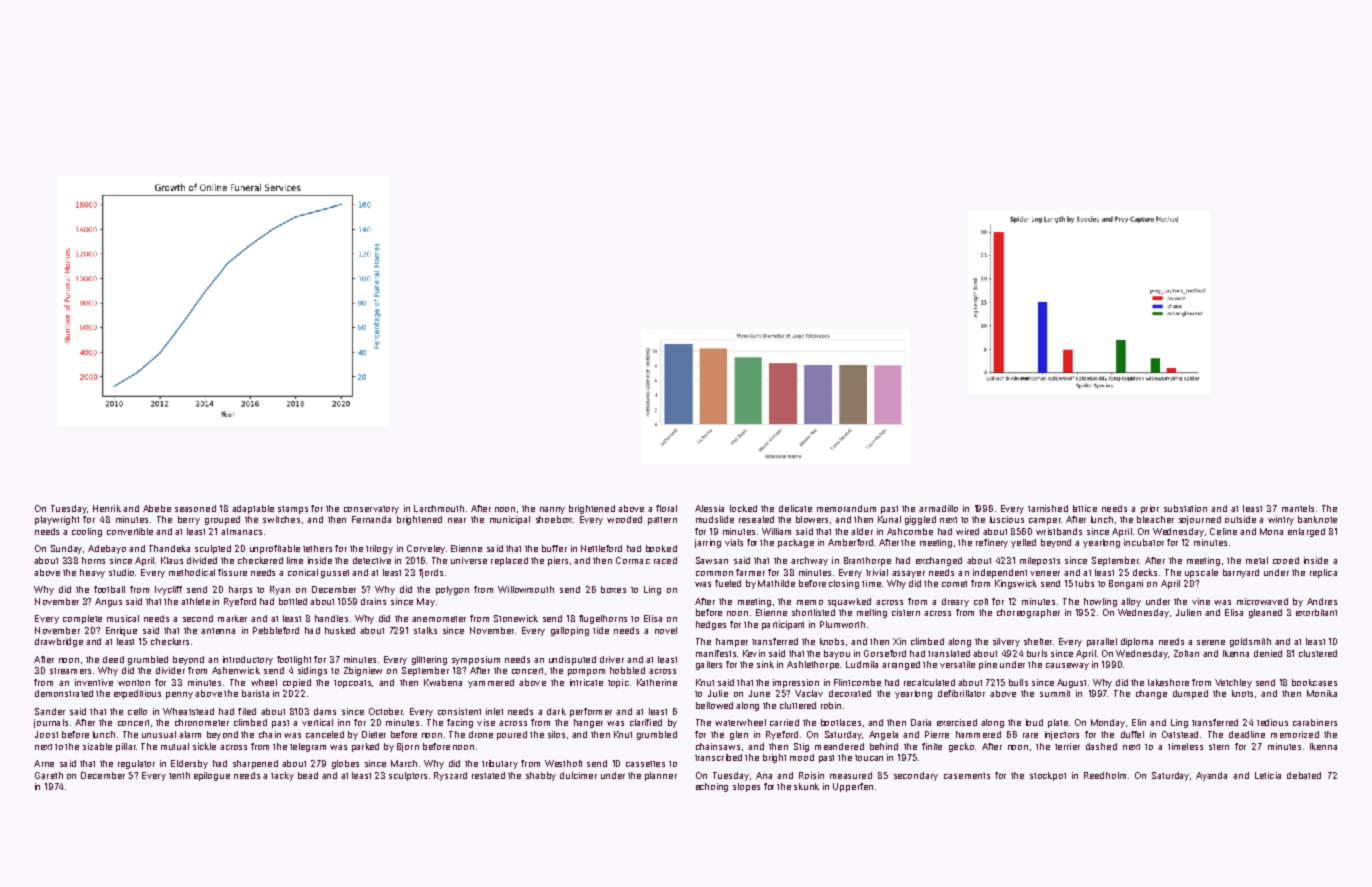 The image size is (1372, 887). Describe the element at coordinates (646, 722) in the image. I see `clarified` at that location.
